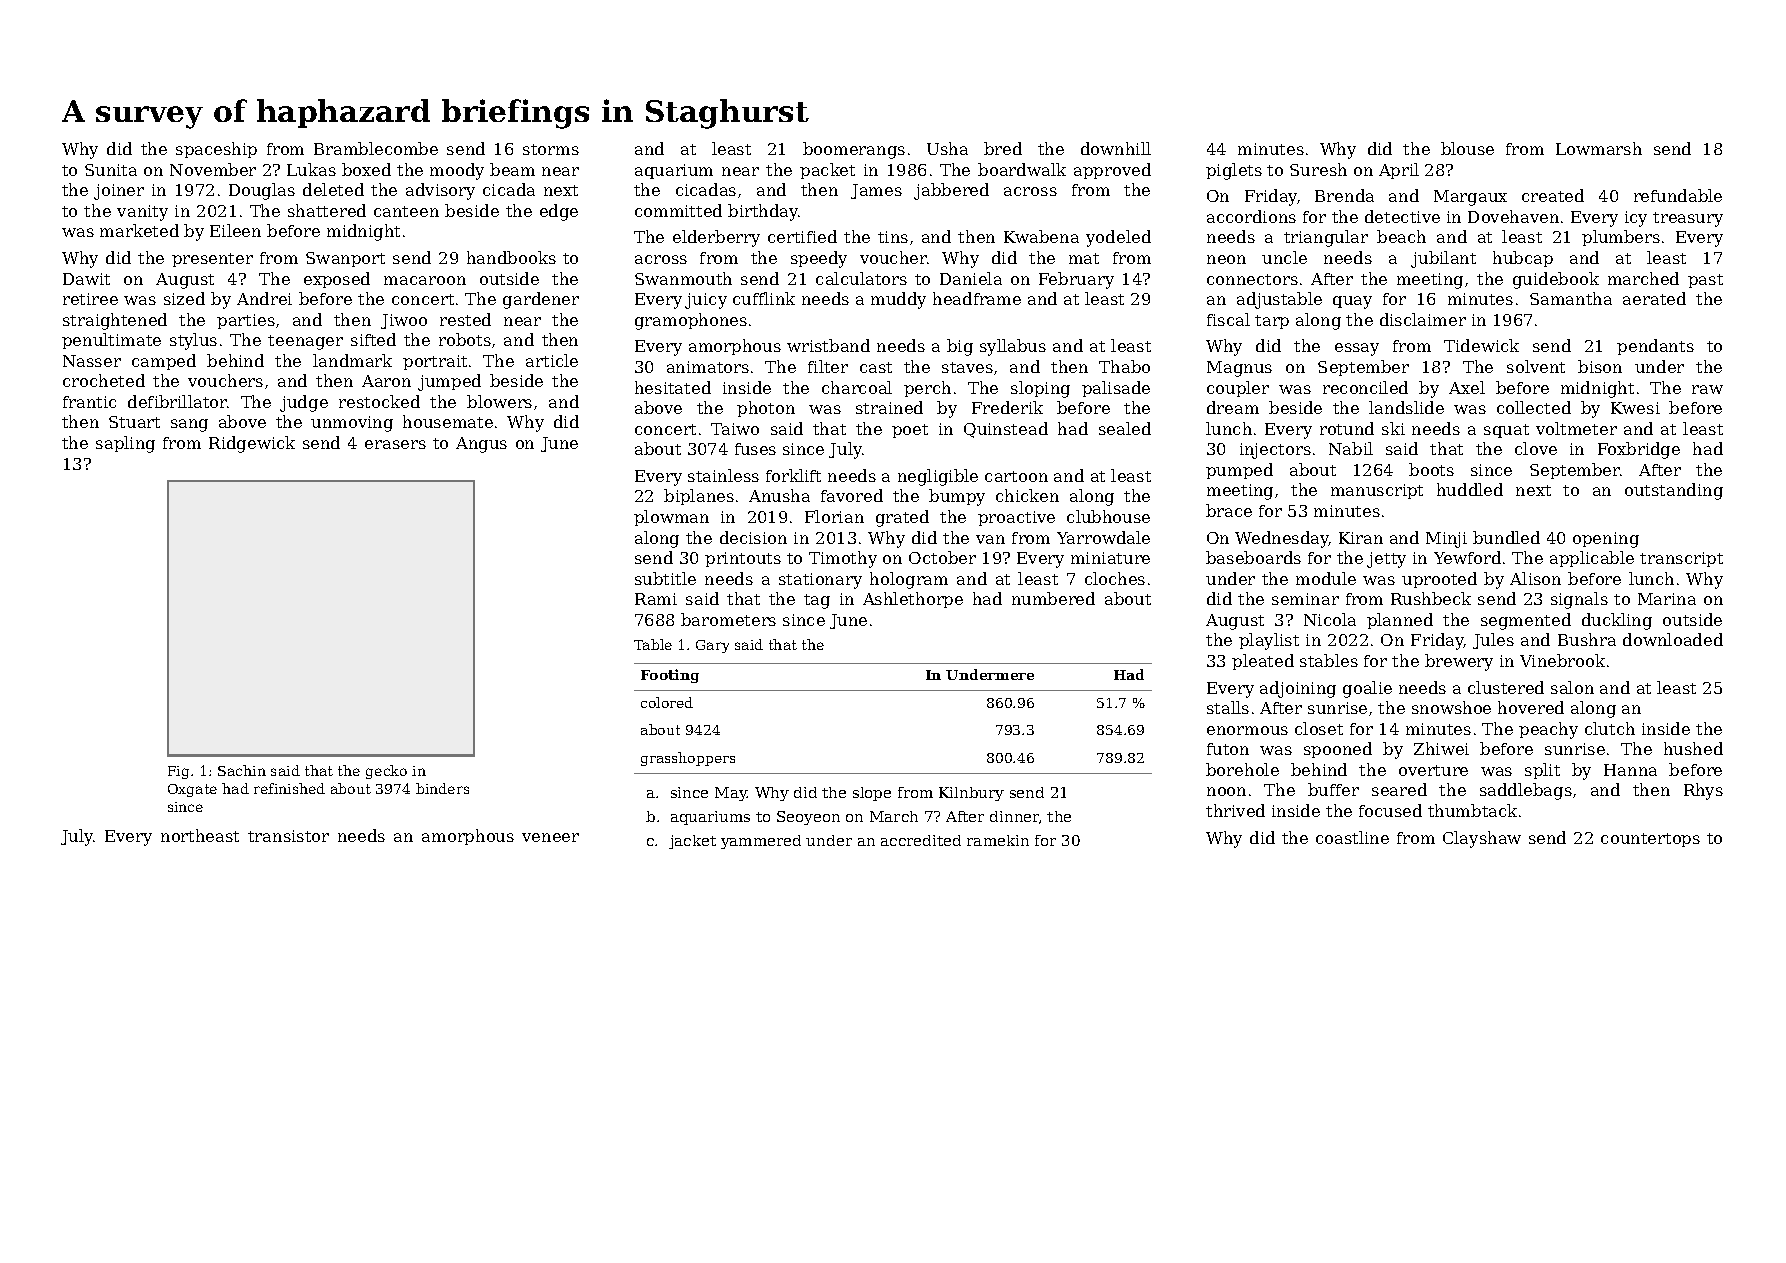  I want to click on Tidewick, so click(1481, 345).
